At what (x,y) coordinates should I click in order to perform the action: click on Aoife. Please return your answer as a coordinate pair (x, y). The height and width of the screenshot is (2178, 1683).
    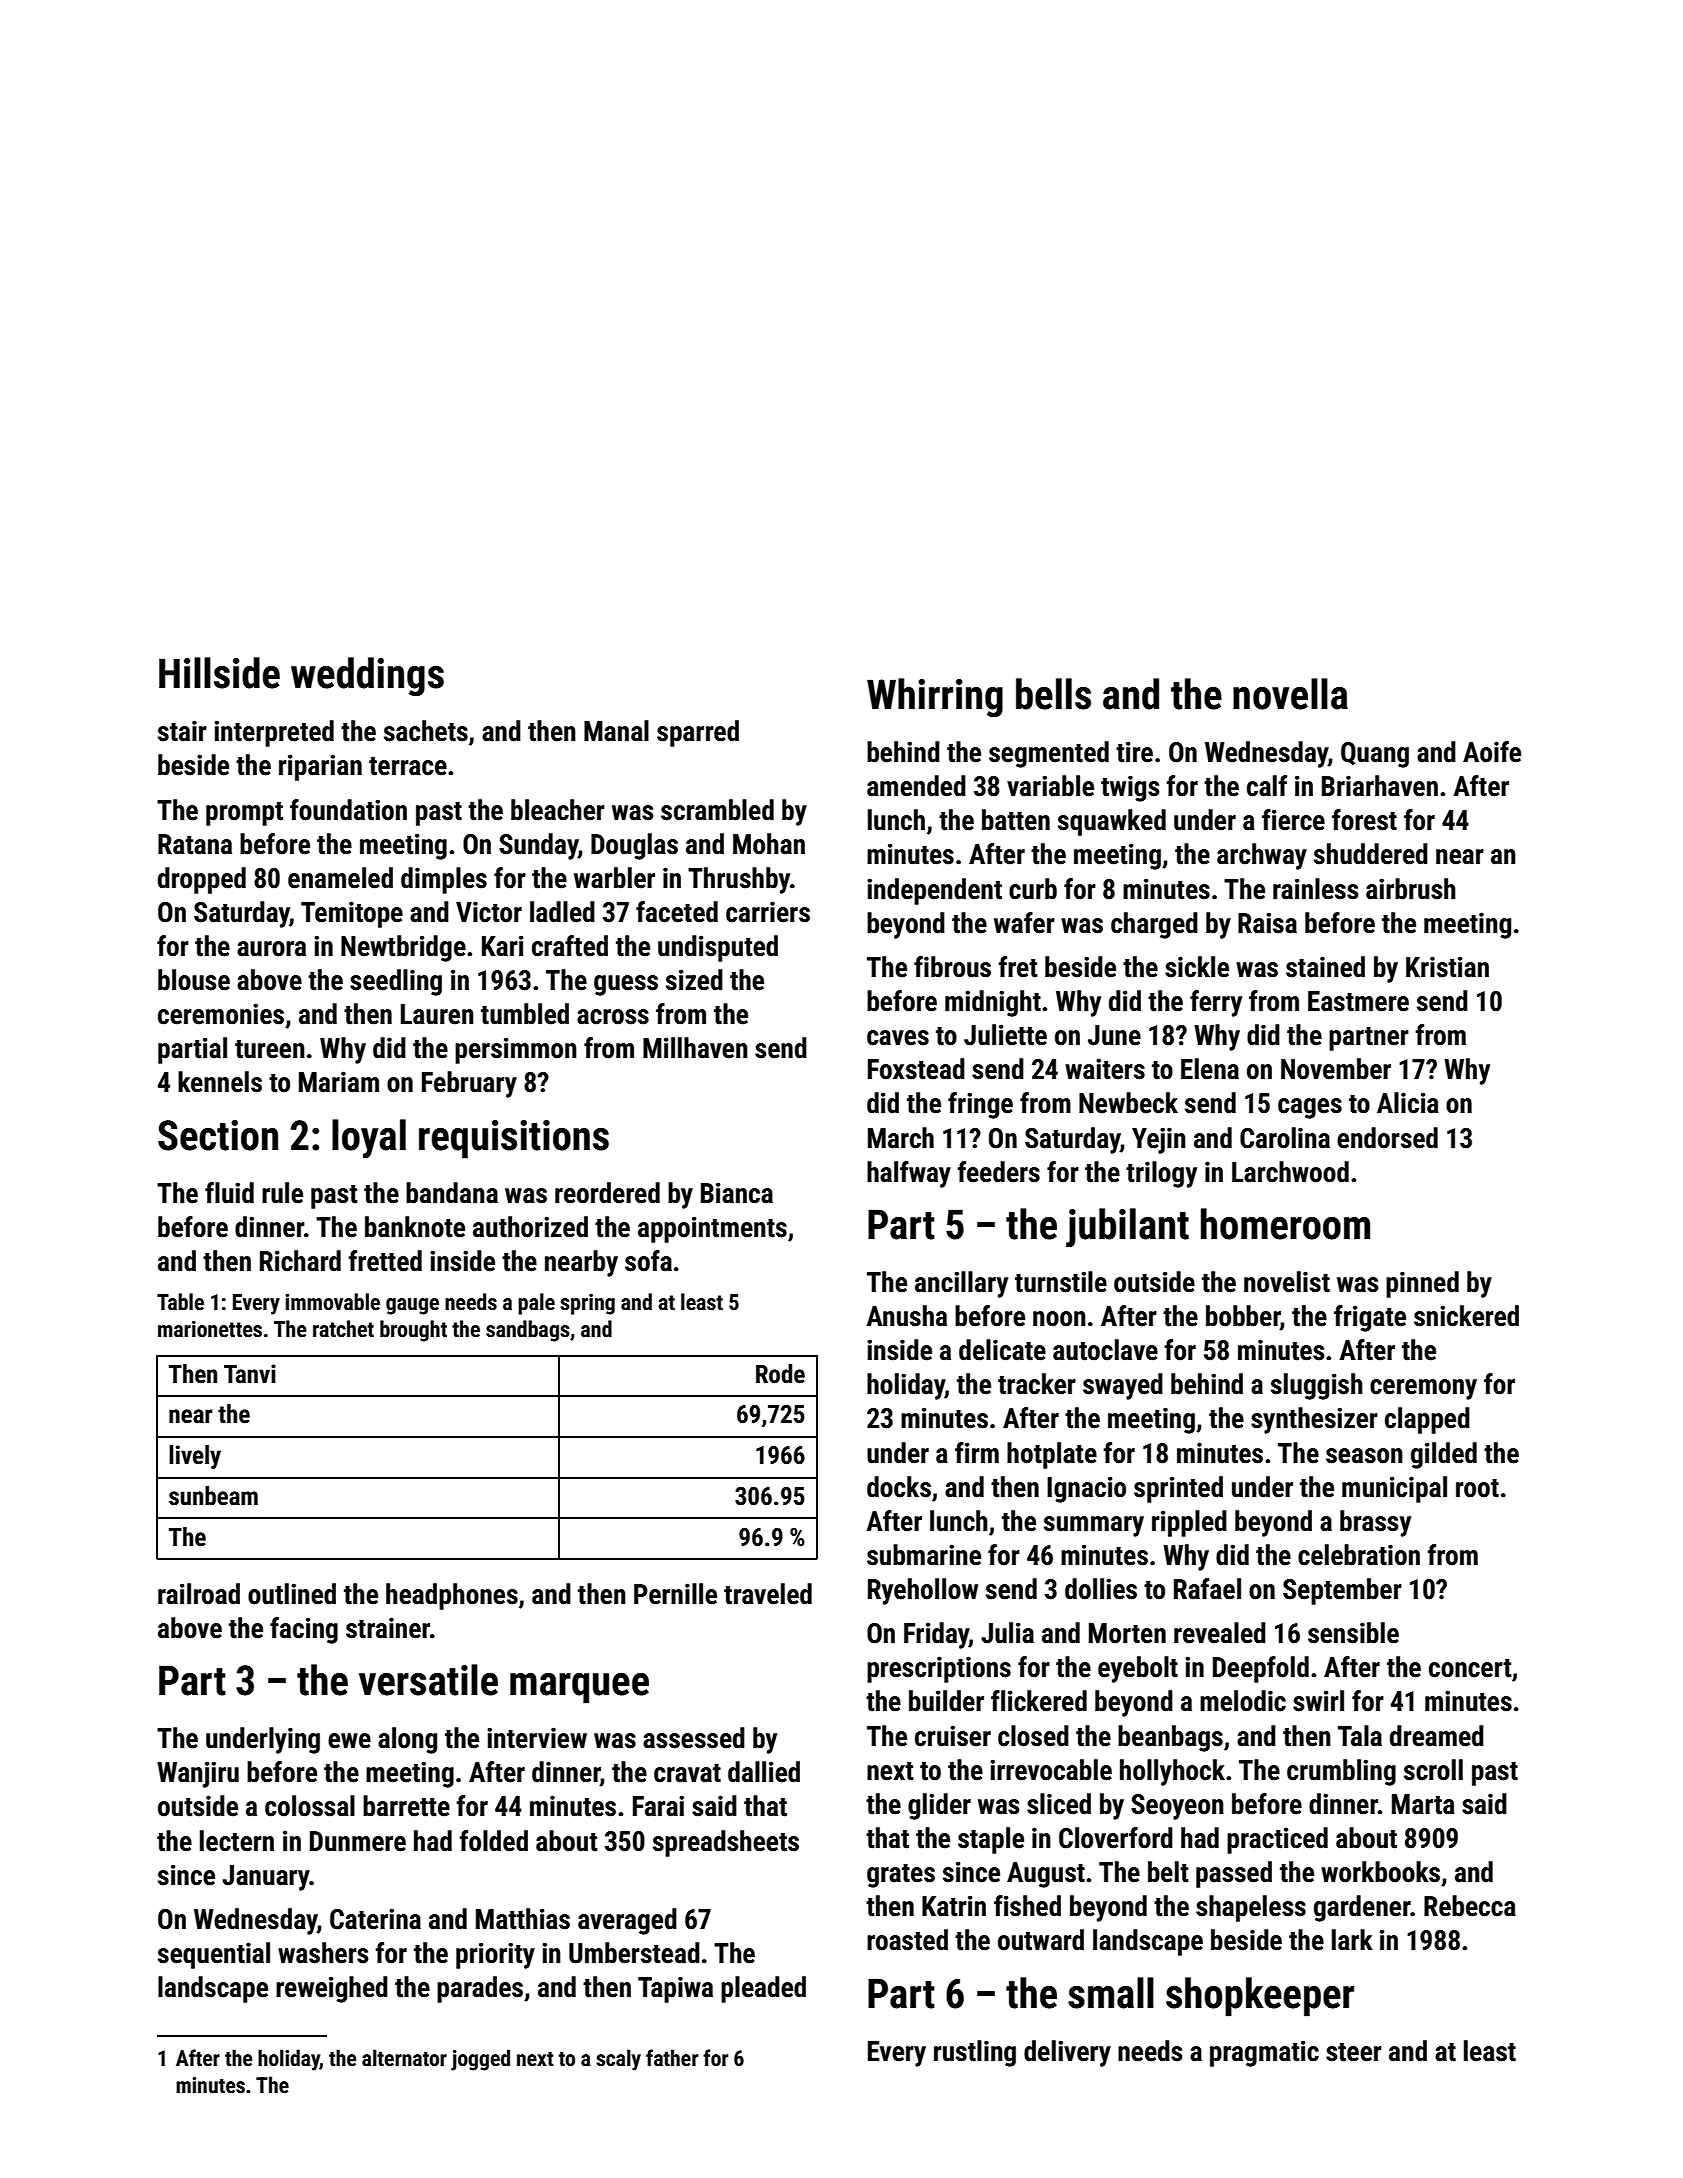
    Looking at the image, I should click on (1492, 752).
